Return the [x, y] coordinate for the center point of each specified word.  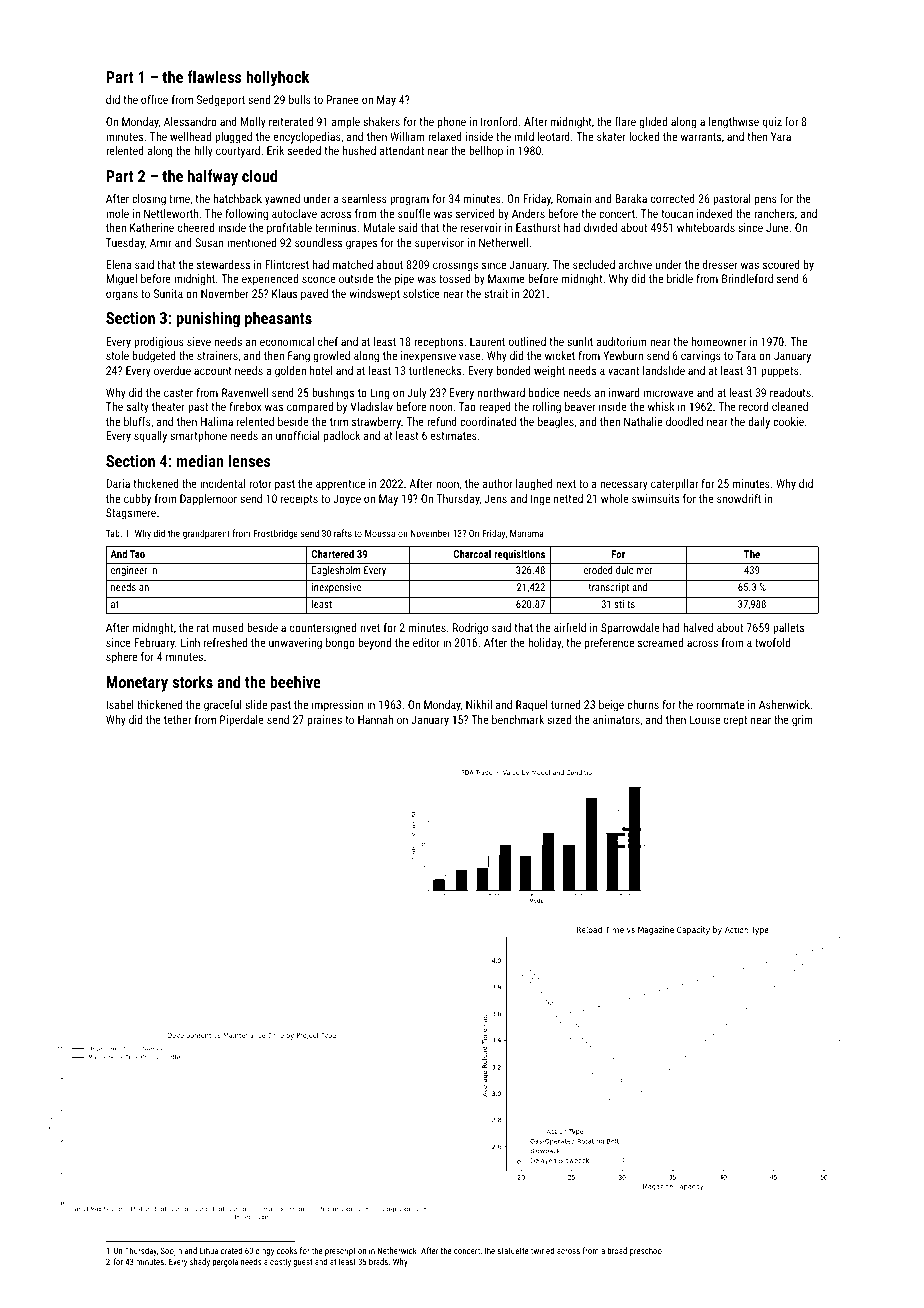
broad [617, 1250]
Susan [209, 242]
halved [698, 627]
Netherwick [397, 1250]
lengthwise [734, 123]
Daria [118, 483]
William [407, 136]
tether [177, 719]
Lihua [209, 1250]
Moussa [380, 533]
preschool [647, 1251]
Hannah [375, 719]
